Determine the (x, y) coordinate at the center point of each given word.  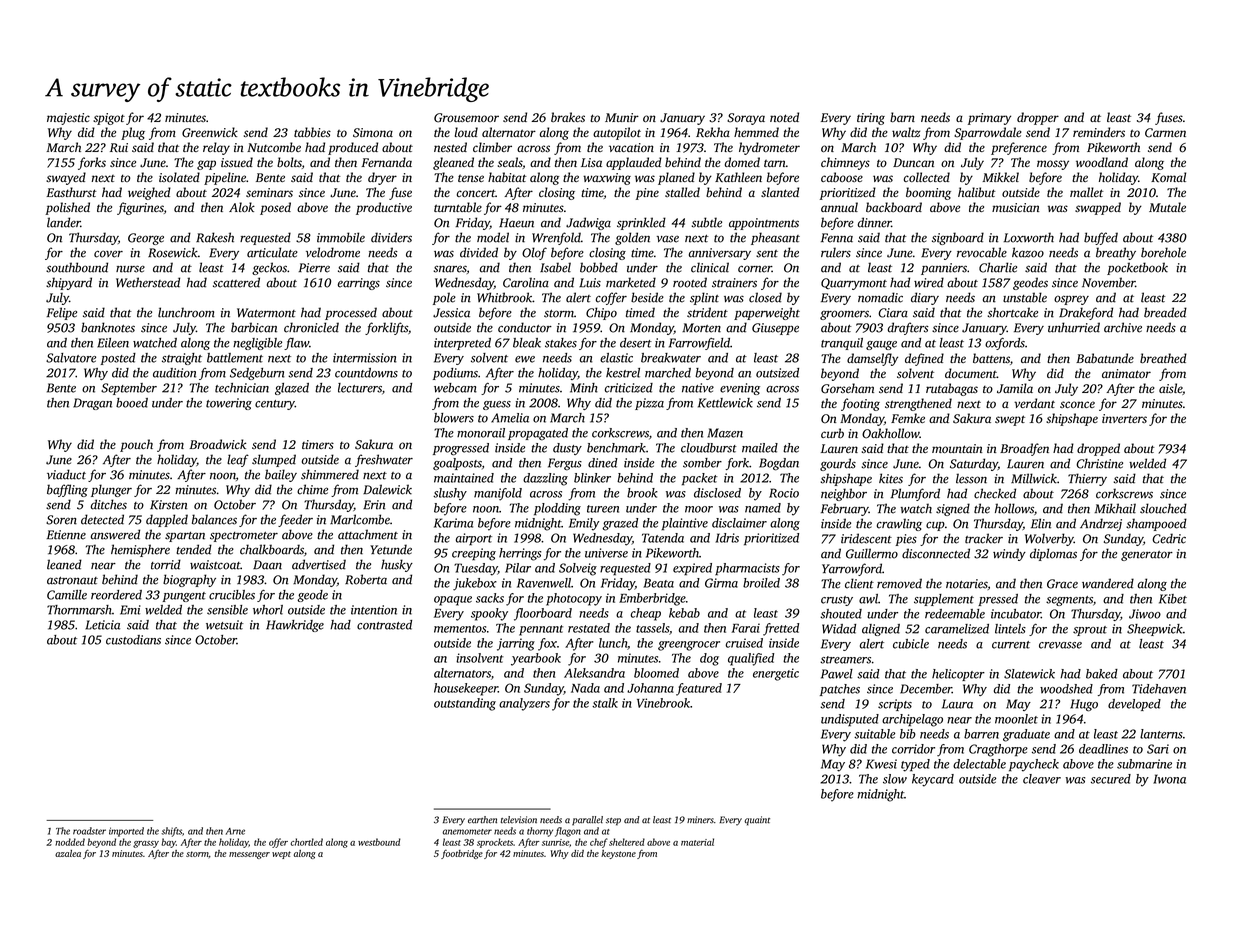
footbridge (462, 854)
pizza (649, 404)
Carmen (1165, 133)
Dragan (92, 404)
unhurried (1074, 327)
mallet (1087, 192)
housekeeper (466, 689)
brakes (568, 117)
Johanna (650, 688)
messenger (249, 855)
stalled (682, 192)
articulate (272, 252)
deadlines (1103, 749)
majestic (68, 119)
